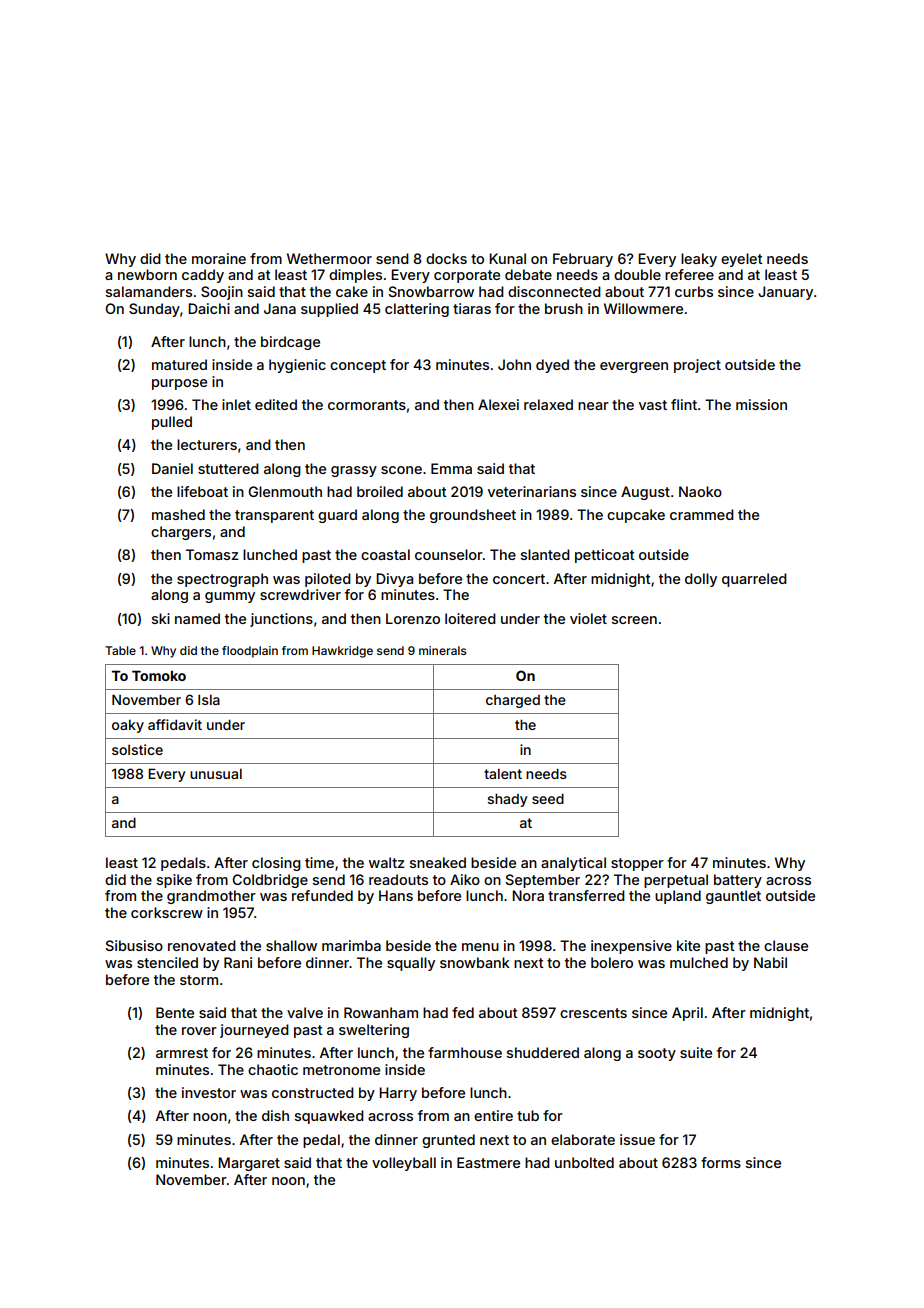 The image size is (924, 1308). Describe the element at coordinates (329, 310) in the document. I see `supplied` at that location.
